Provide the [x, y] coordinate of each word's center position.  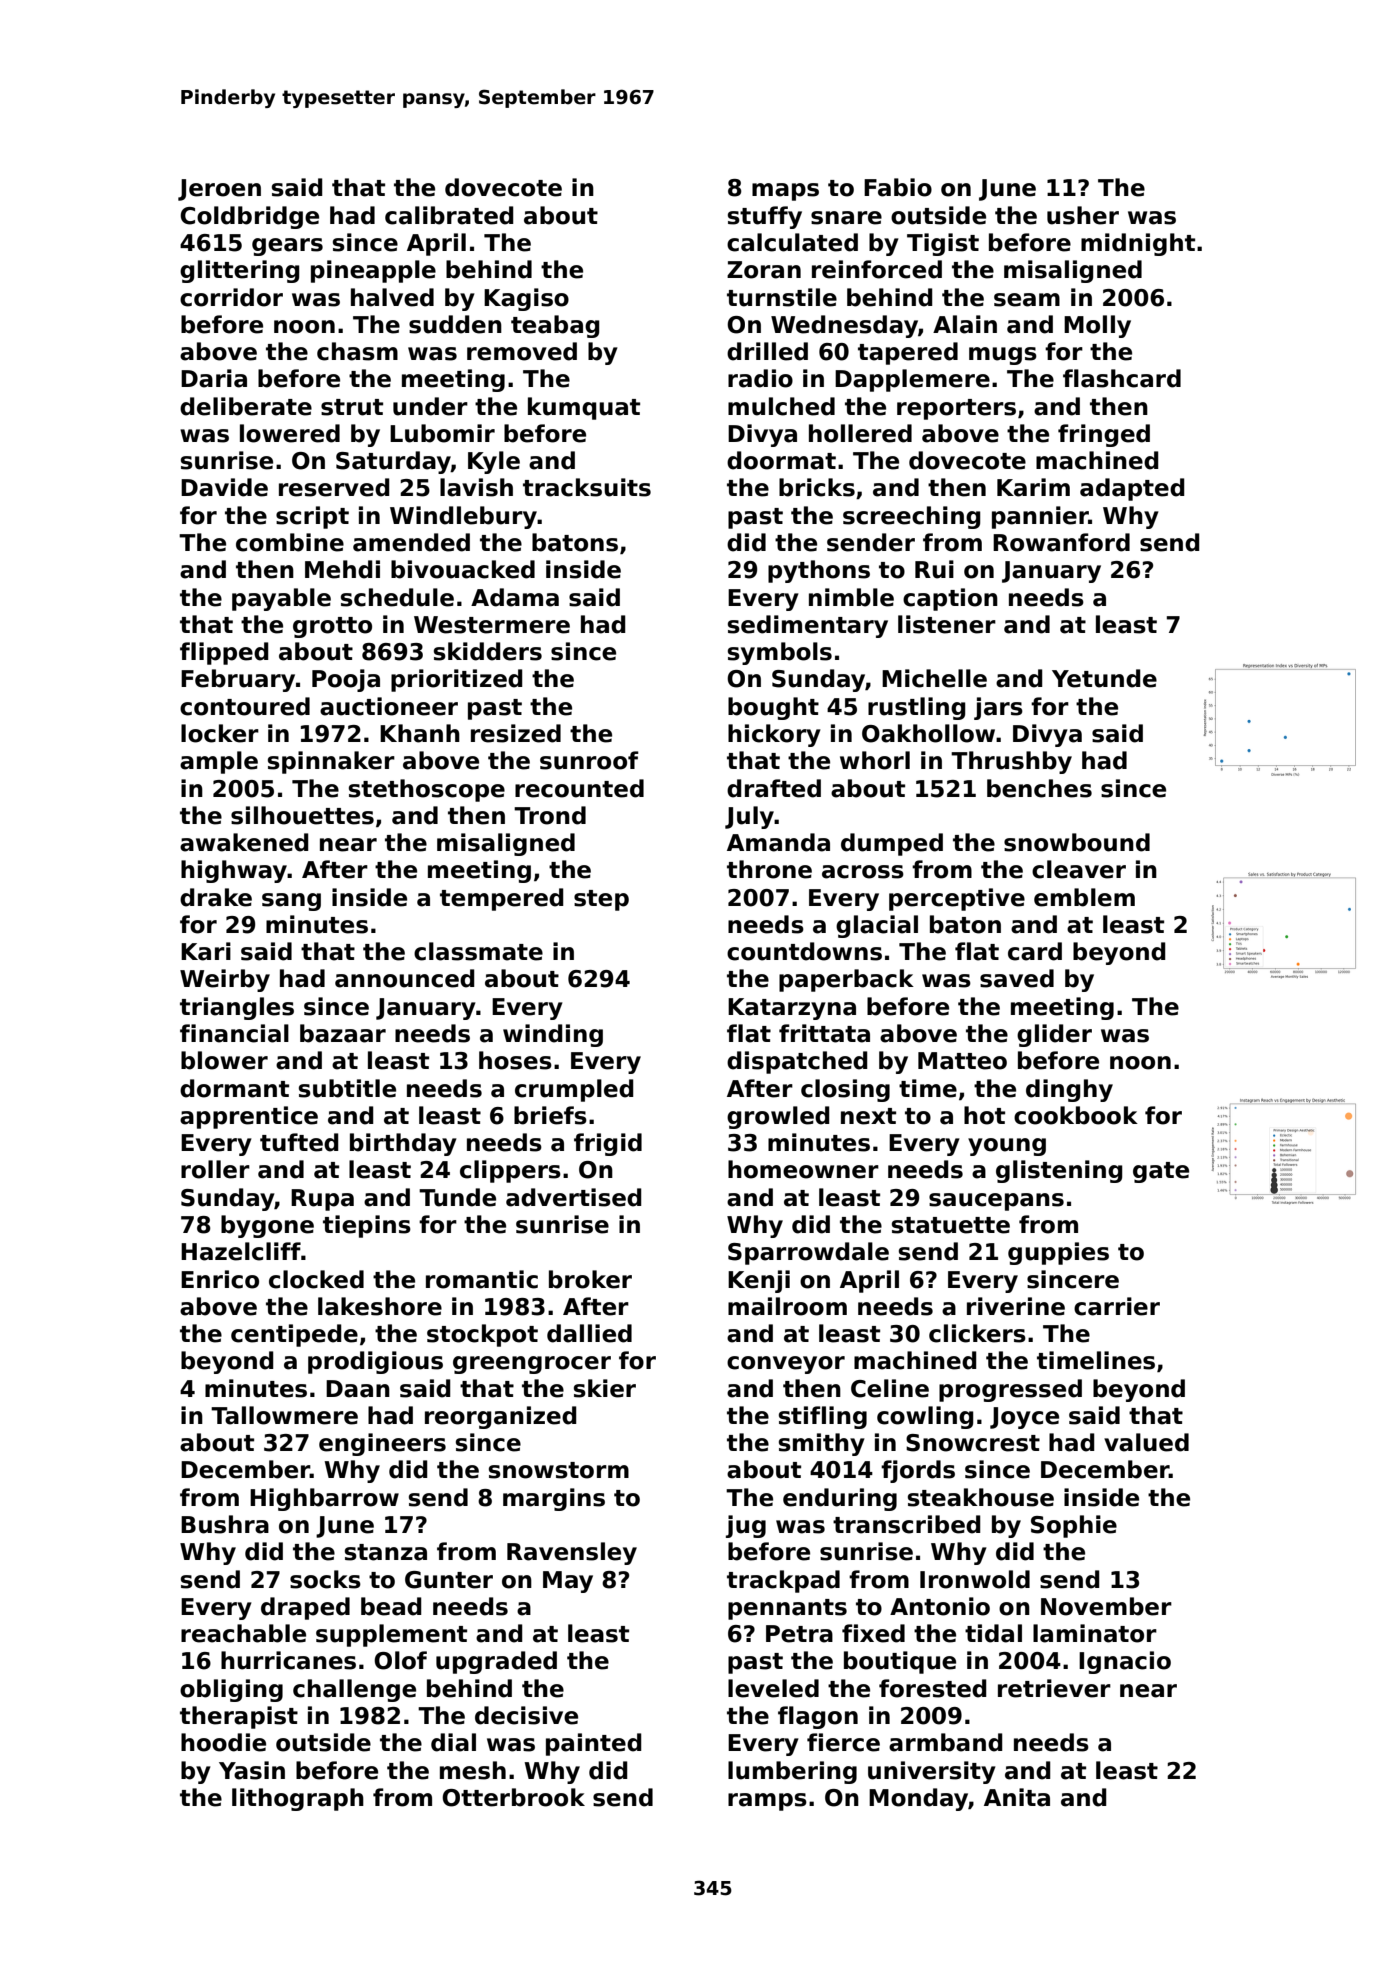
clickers [977, 1333]
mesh [473, 1770]
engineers [382, 1444]
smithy [822, 1444]
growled [778, 1117]
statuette [951, 1225]
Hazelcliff [241, 1251]
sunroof [589, 760]
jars [998, 708]
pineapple [373, 271]
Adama [515, 597]
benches [1039, 788]
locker [220, 733]
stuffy [765, 217]
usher [1083, 215]
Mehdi [342, 569]
